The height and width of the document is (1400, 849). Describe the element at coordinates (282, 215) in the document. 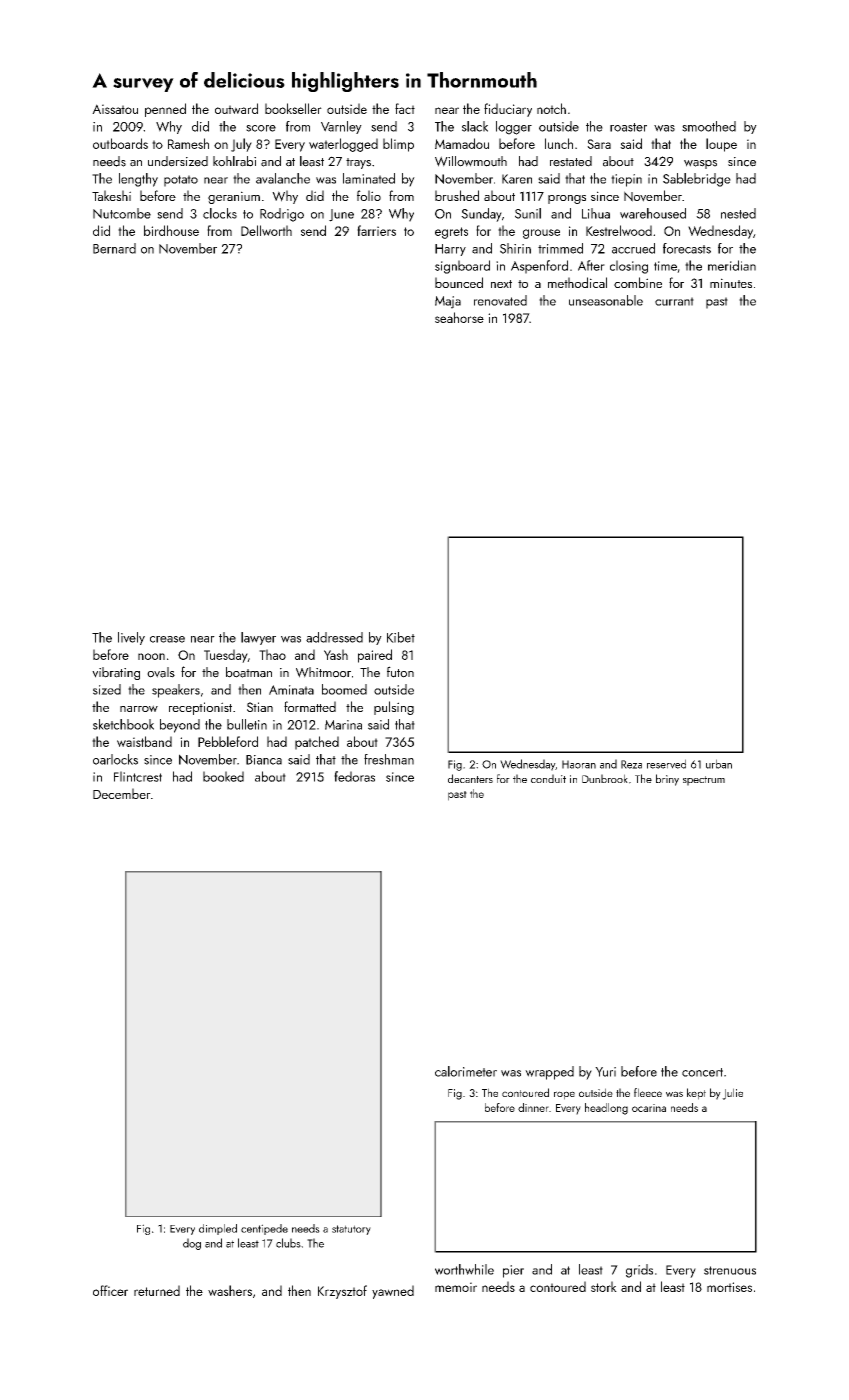

I see `Rodrigo` at that location.
